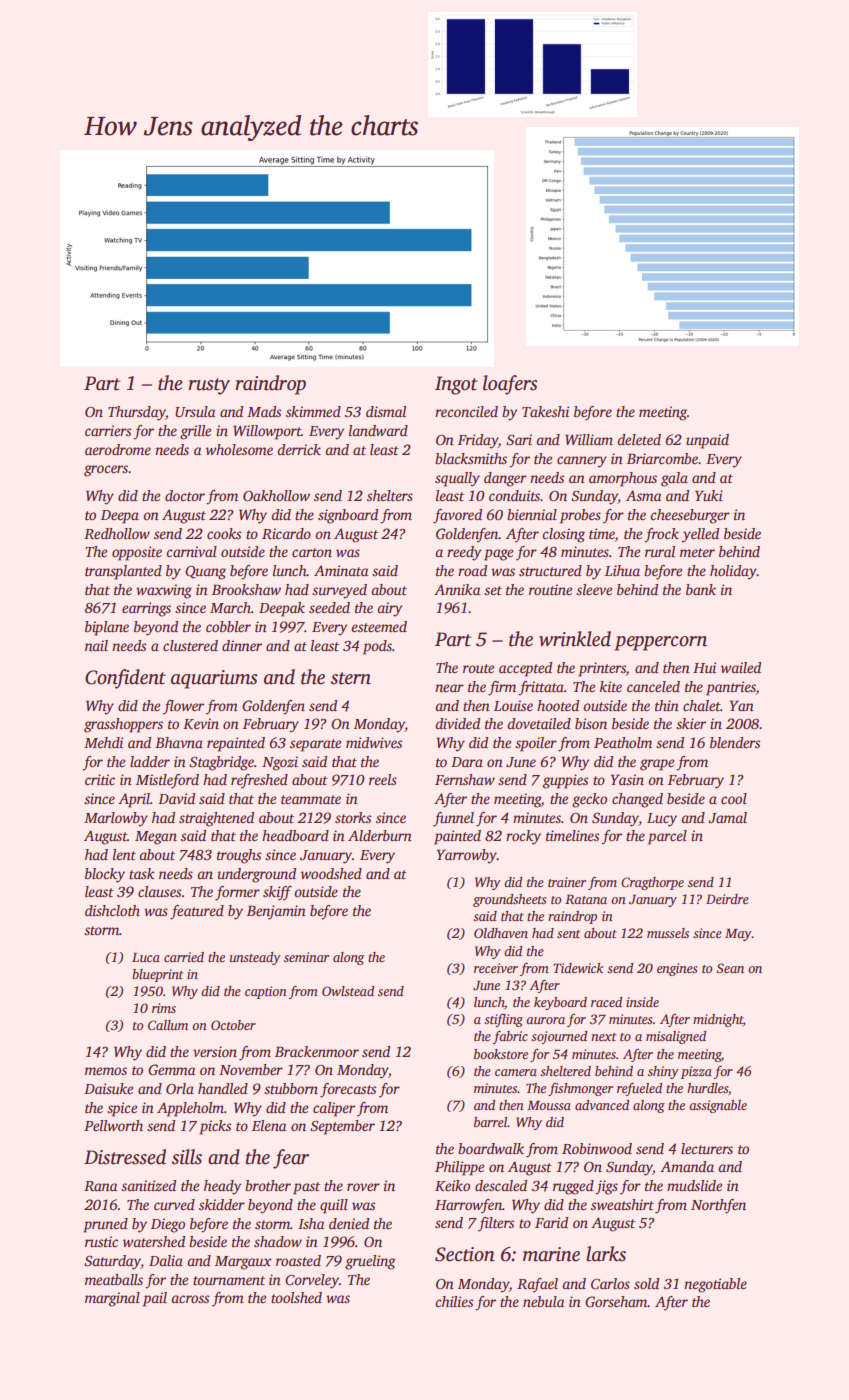  What do you see at coordinates (257, 875) in the screenshot?
I see `underground` at bounding box center [257, 875].
